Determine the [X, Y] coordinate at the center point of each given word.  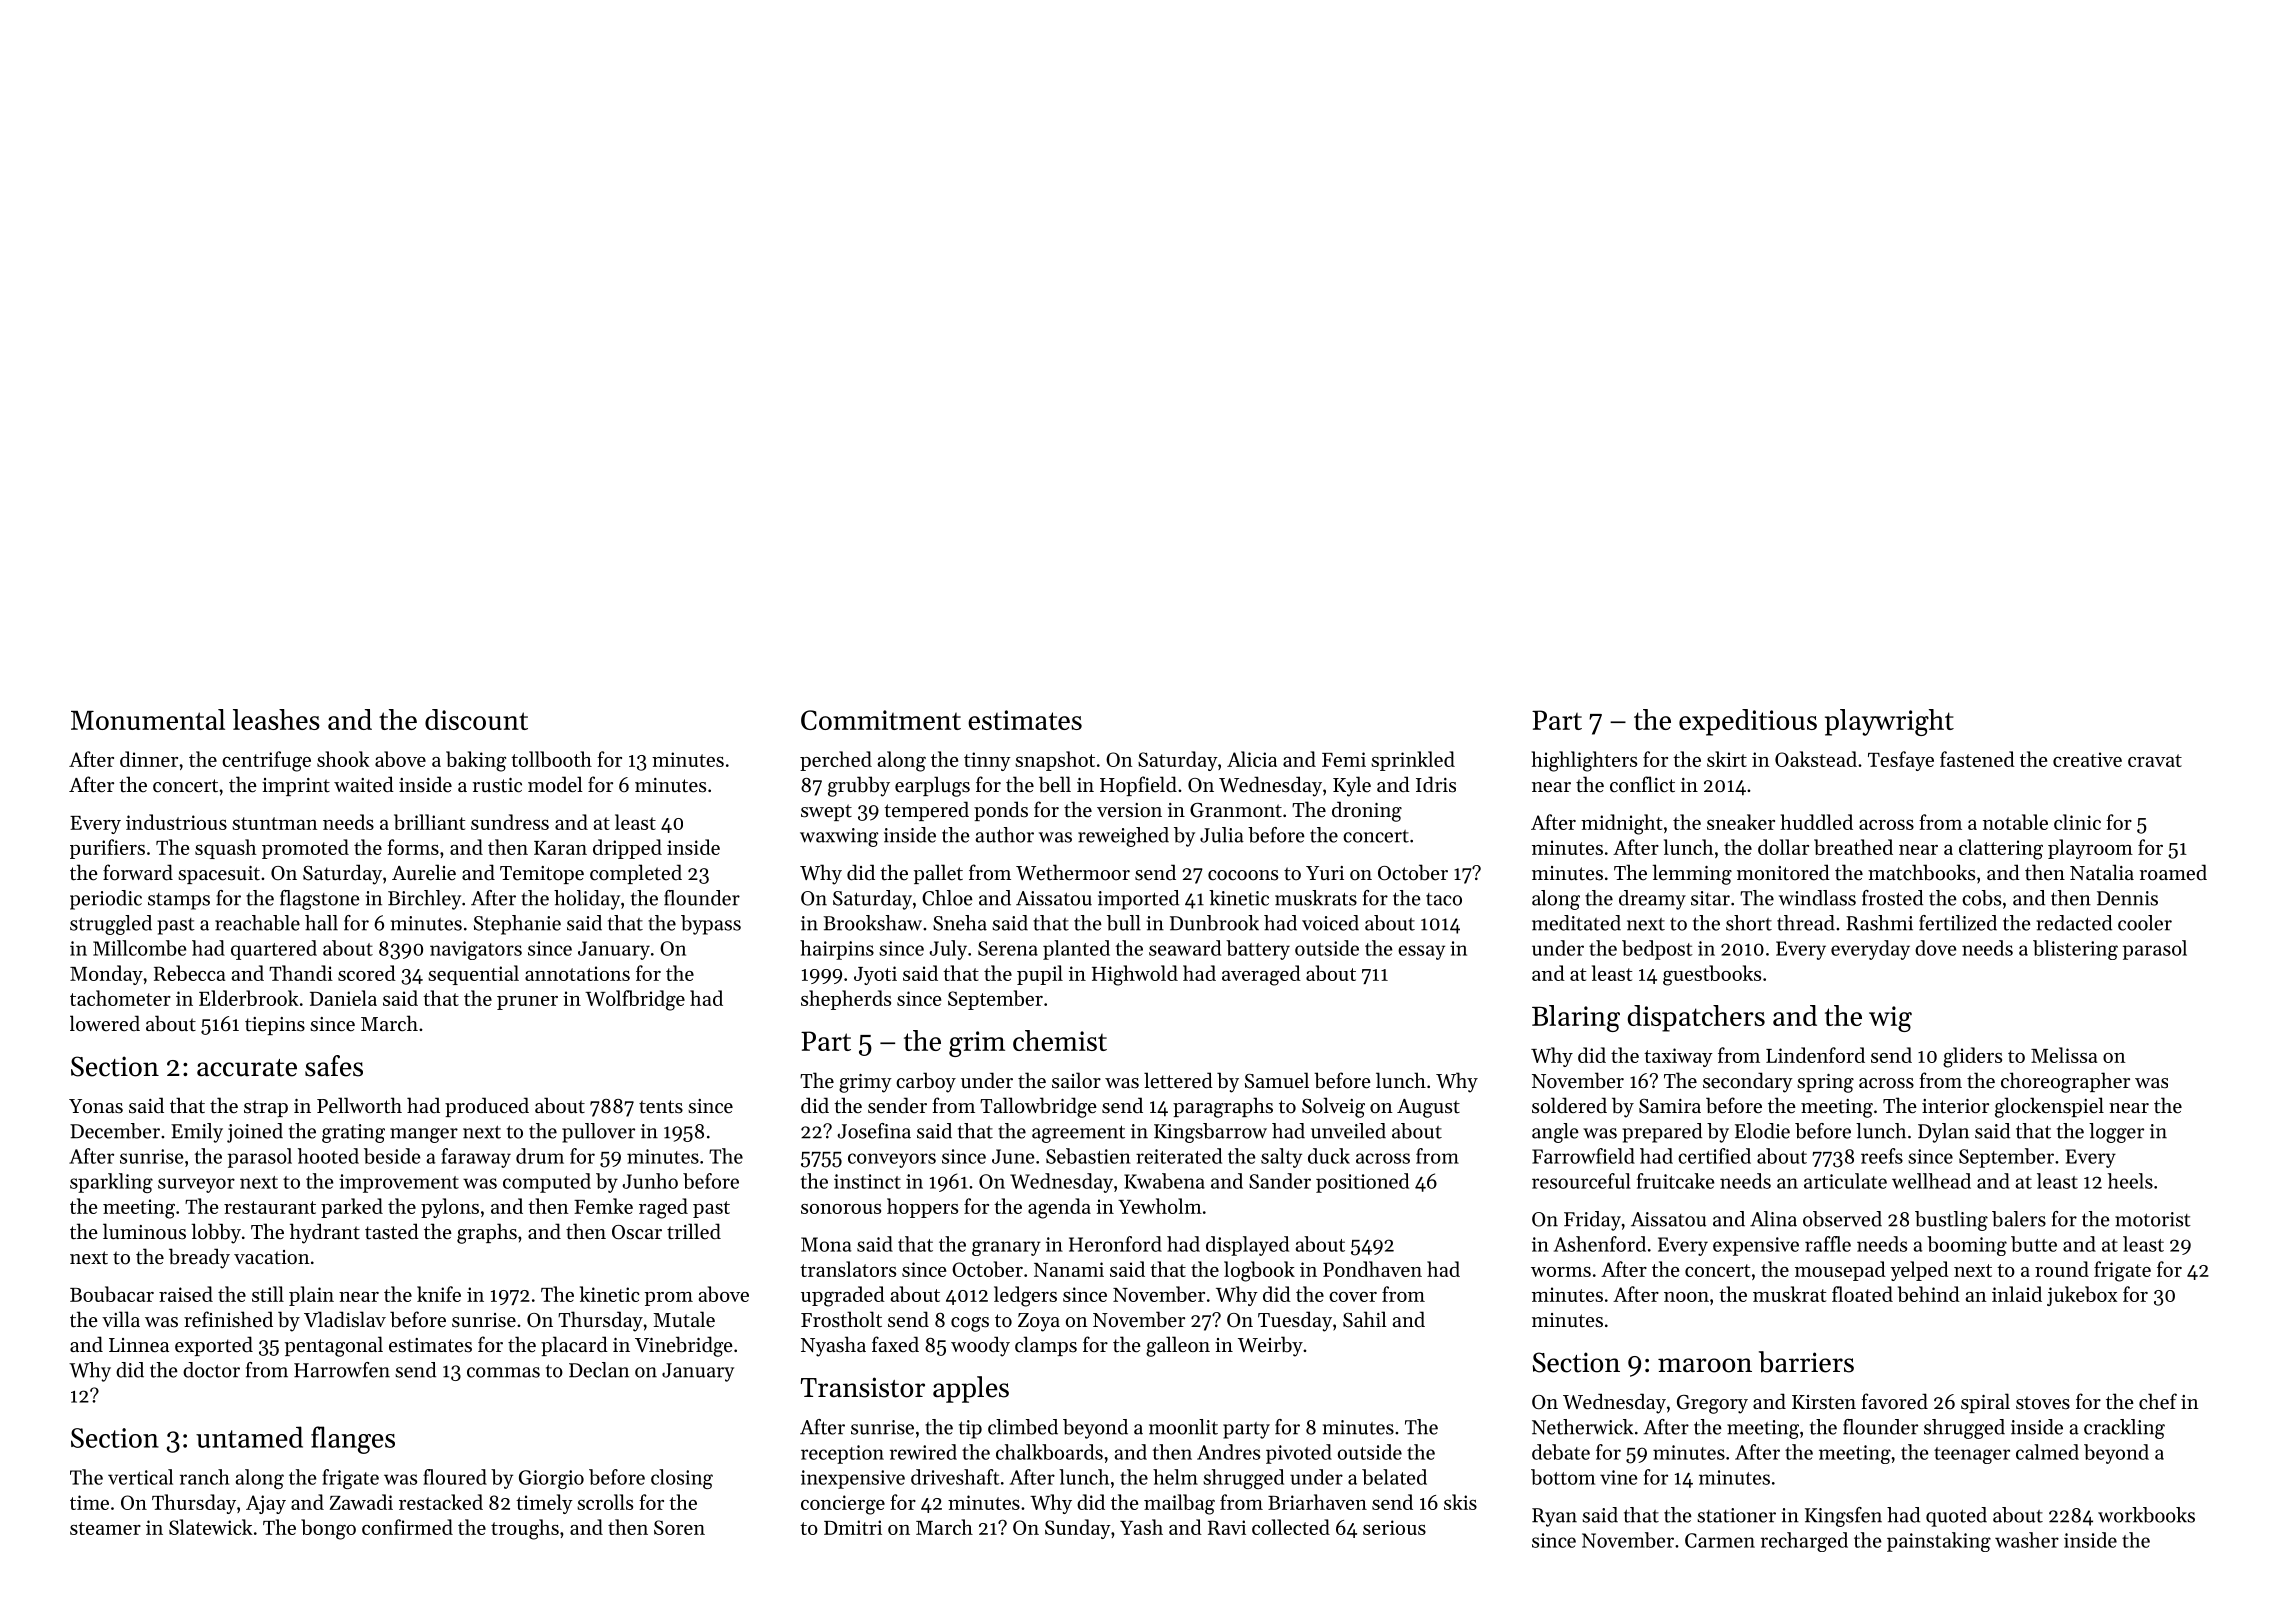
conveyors [892, 1160]
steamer [105, 1528]
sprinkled [1413, 761]
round [2062, 1269]
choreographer [2065, 1082]
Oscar [637, 1232]
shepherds [846, 1000]
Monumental [148, 719]
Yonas [96, 1106]
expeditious [1748, 722]
